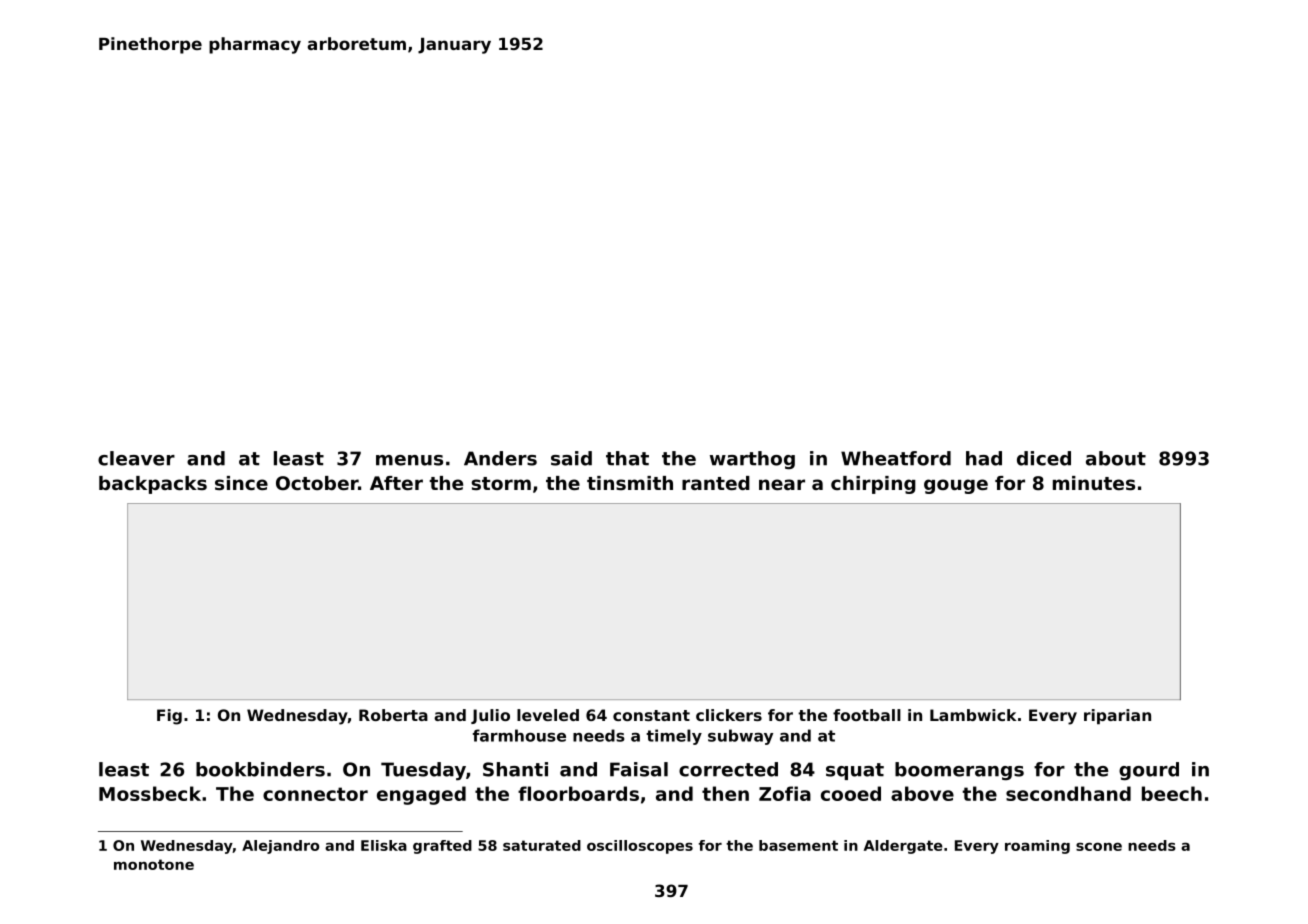  I want to click on monotone, so click(154, 864).
